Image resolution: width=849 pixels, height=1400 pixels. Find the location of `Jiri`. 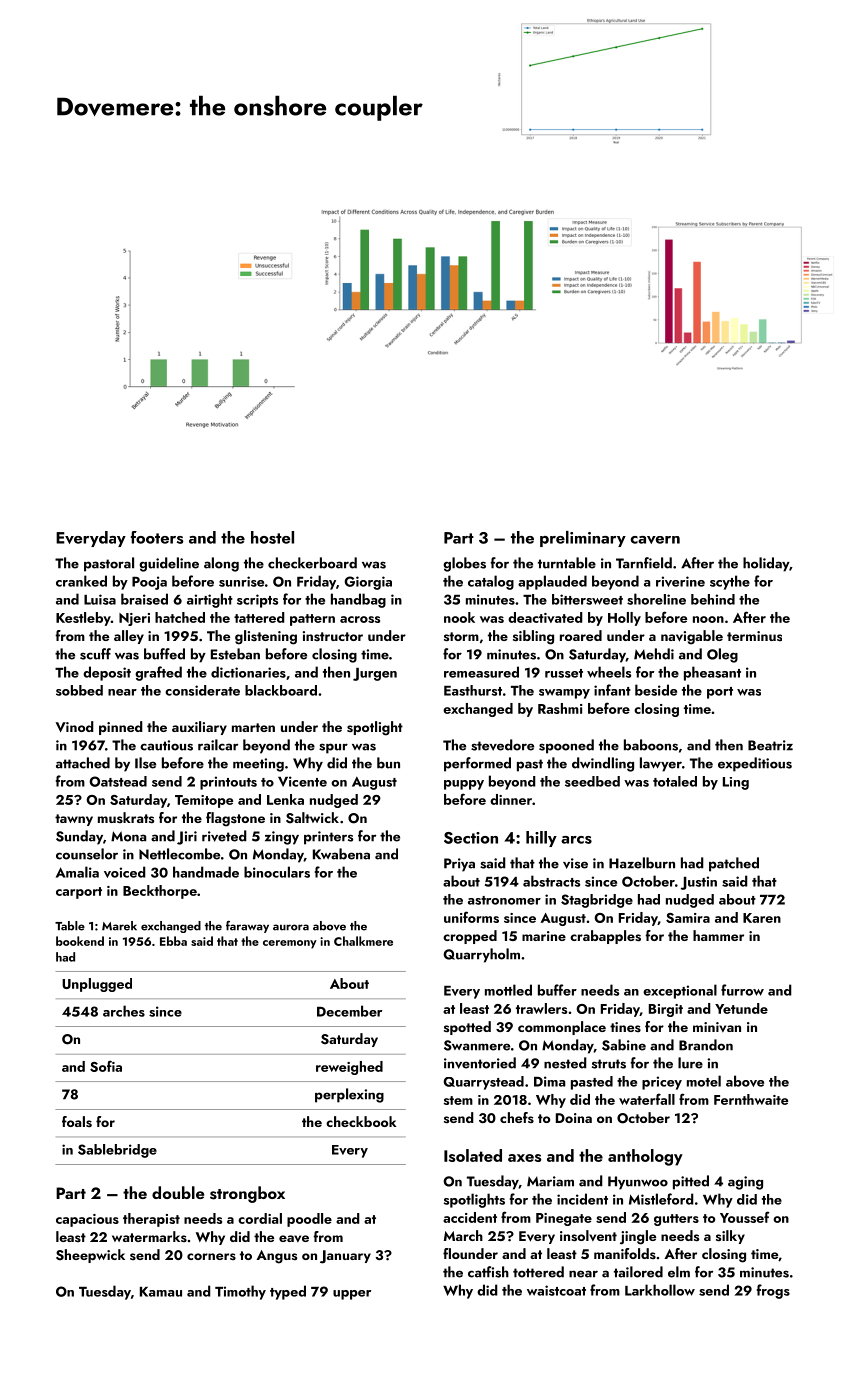

Jiri is located at coordinates (187, 838).
